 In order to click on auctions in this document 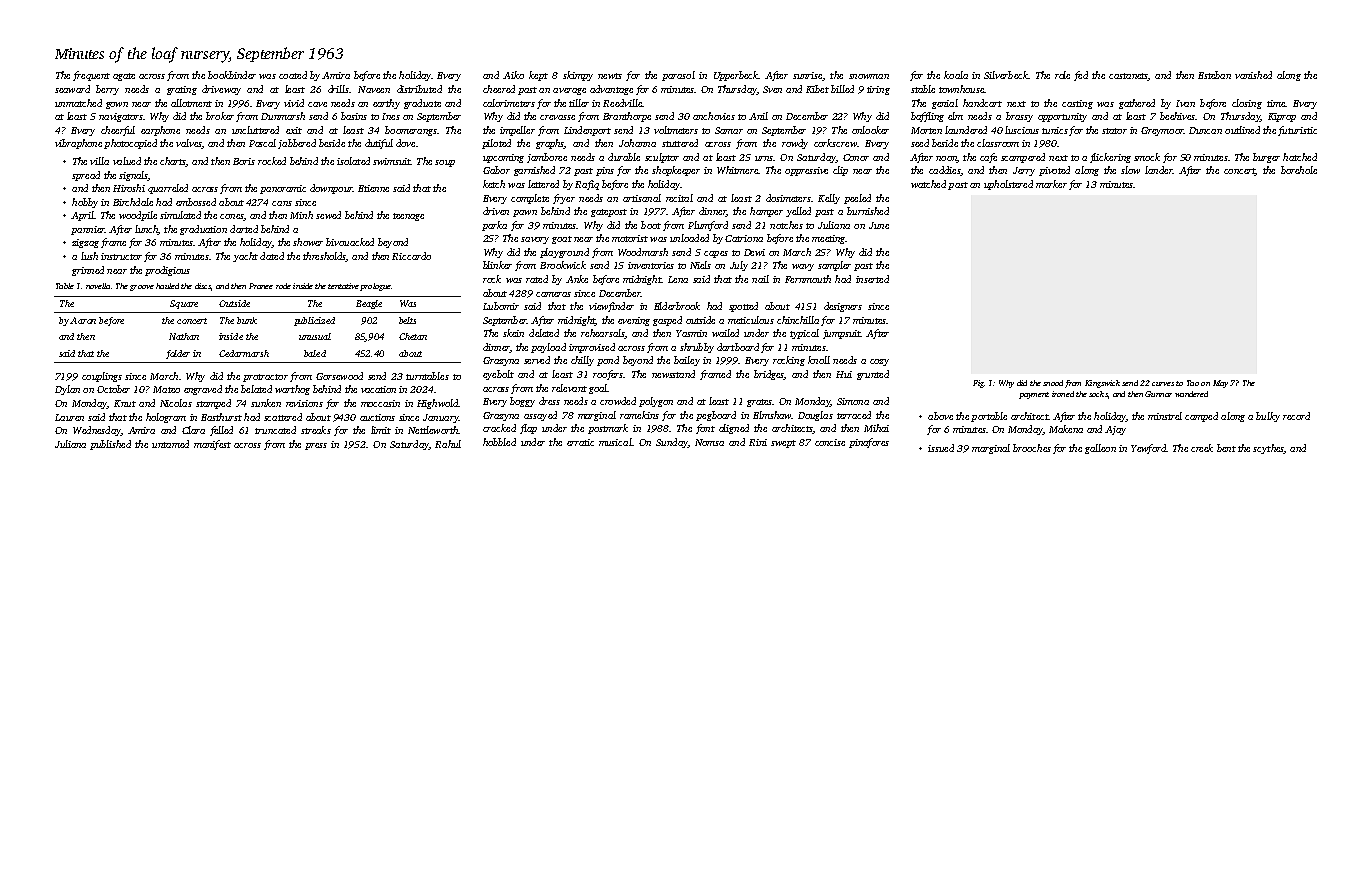, I will do `click(377, 417)`.
